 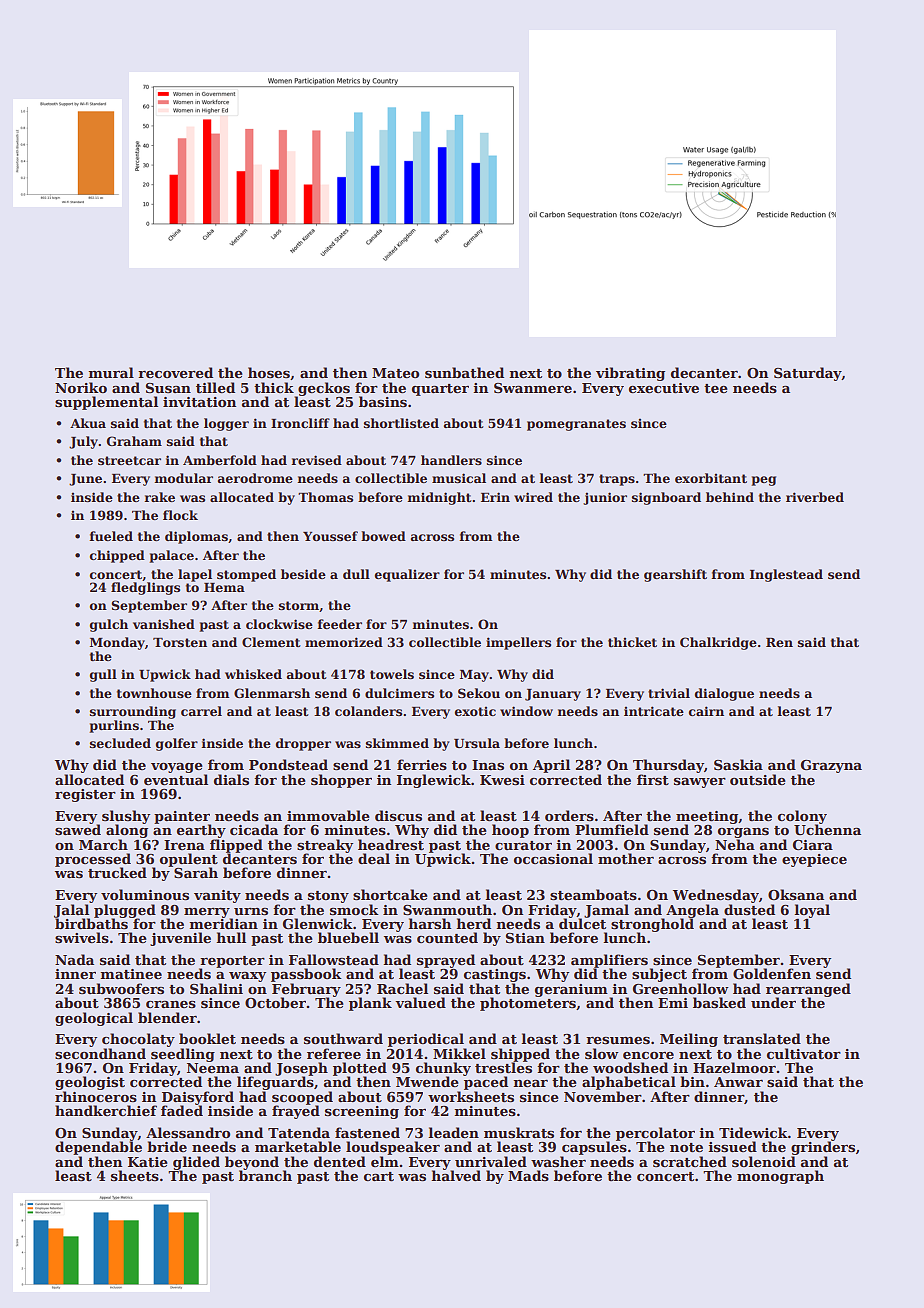 What do you see at coordinates (814, 860) in the screenshot?
I see `eyepiece` at bounding box center [814, 860].
